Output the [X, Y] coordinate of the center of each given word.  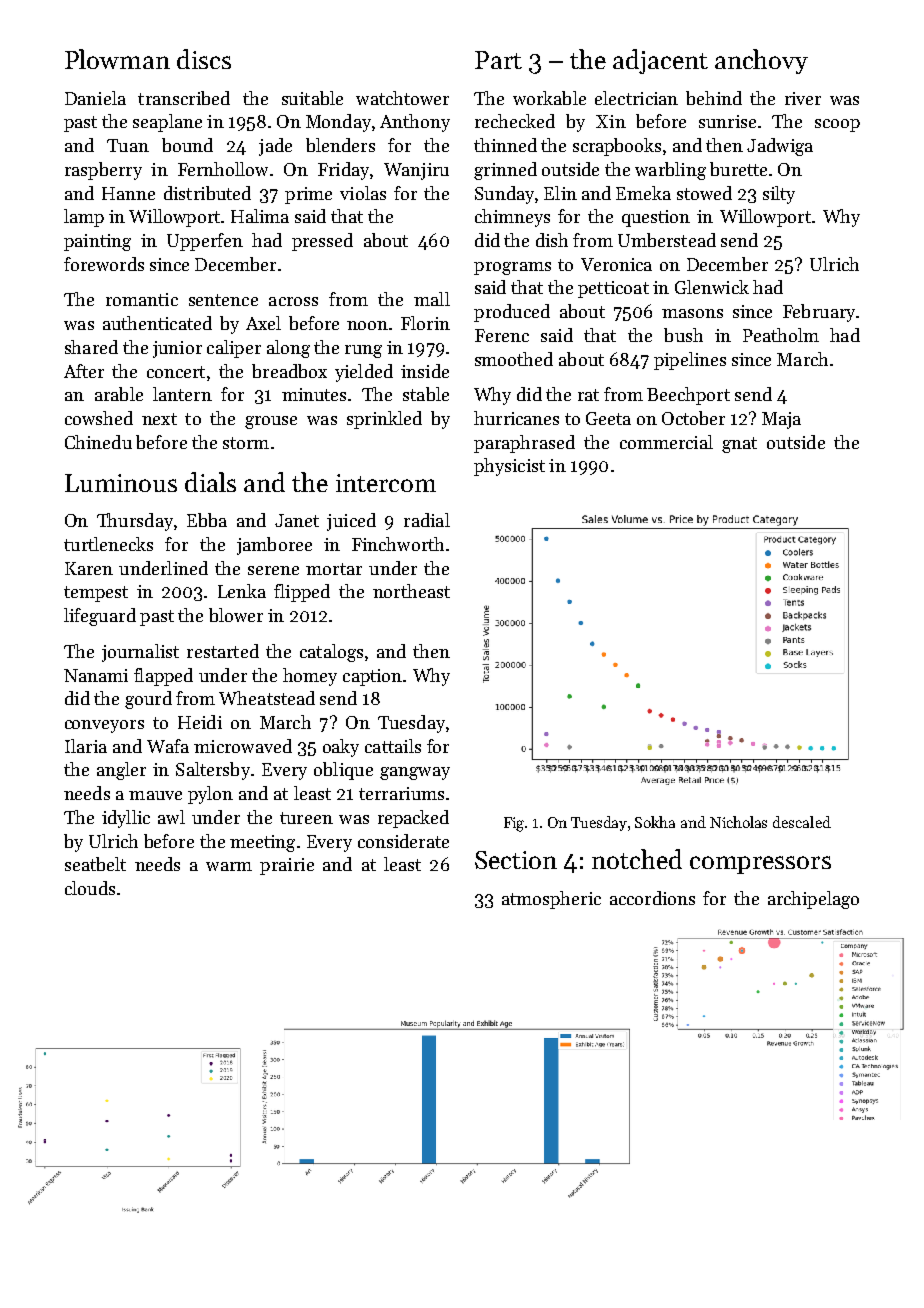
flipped [302, 593]
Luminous [121, 483]
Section [516, 860]
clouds [90, 888]
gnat [739, 445]
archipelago [813, 900]
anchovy [761, 61]
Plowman [117, 59]
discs [204, 59]
